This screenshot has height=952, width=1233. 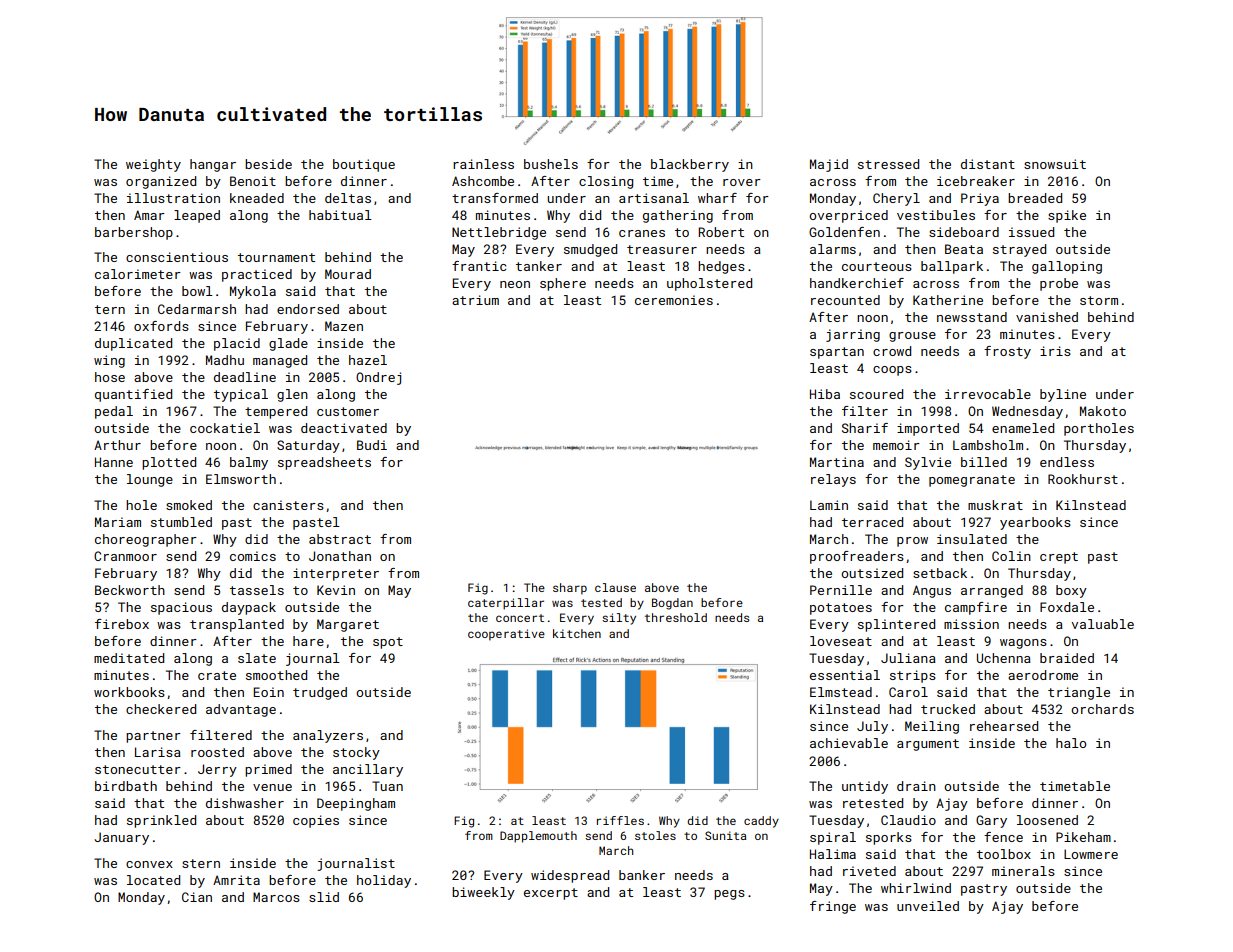 I want to click on Cian, so click(x=197, y=897).
